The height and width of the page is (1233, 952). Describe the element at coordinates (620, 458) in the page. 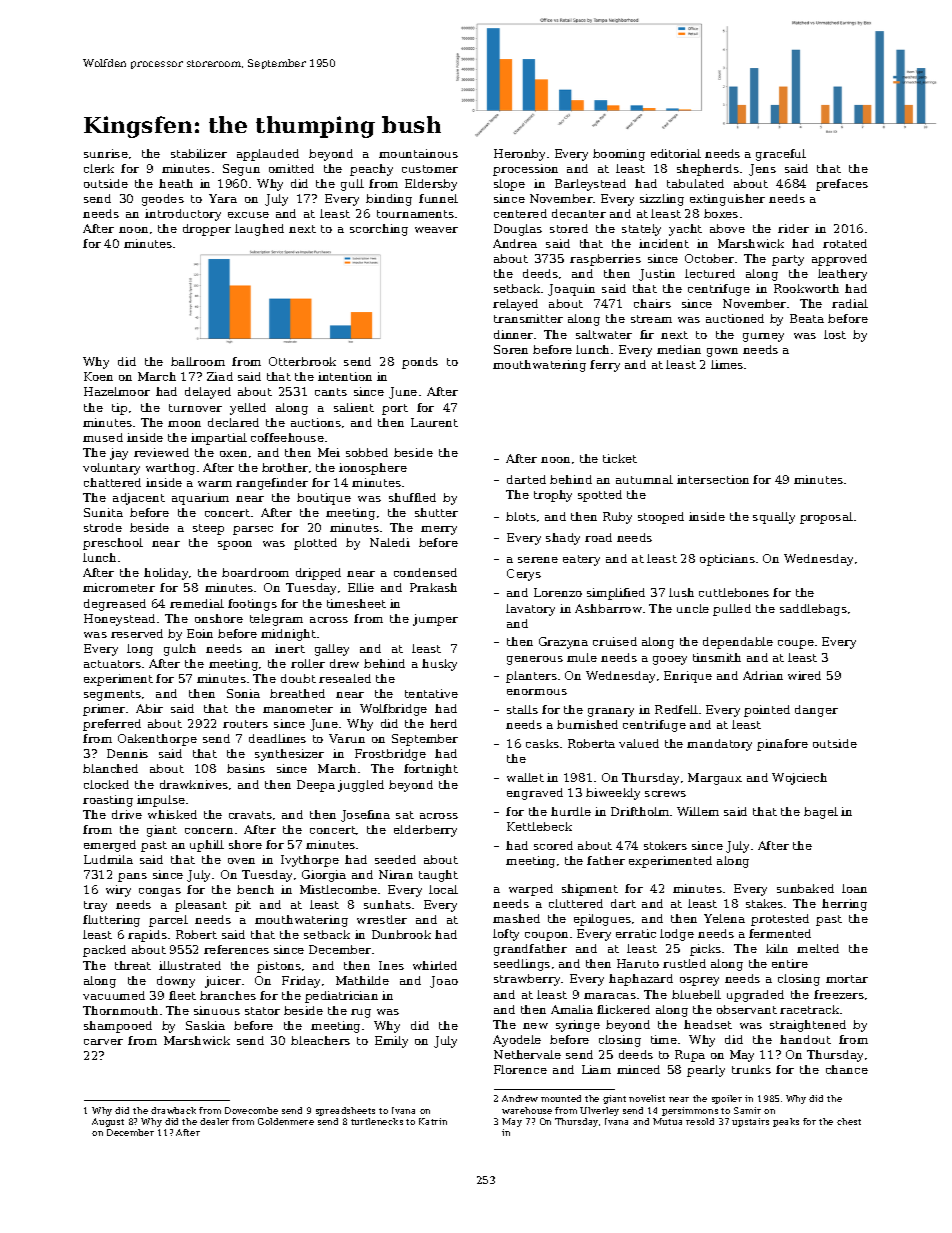

I see `ticket` at that location.
